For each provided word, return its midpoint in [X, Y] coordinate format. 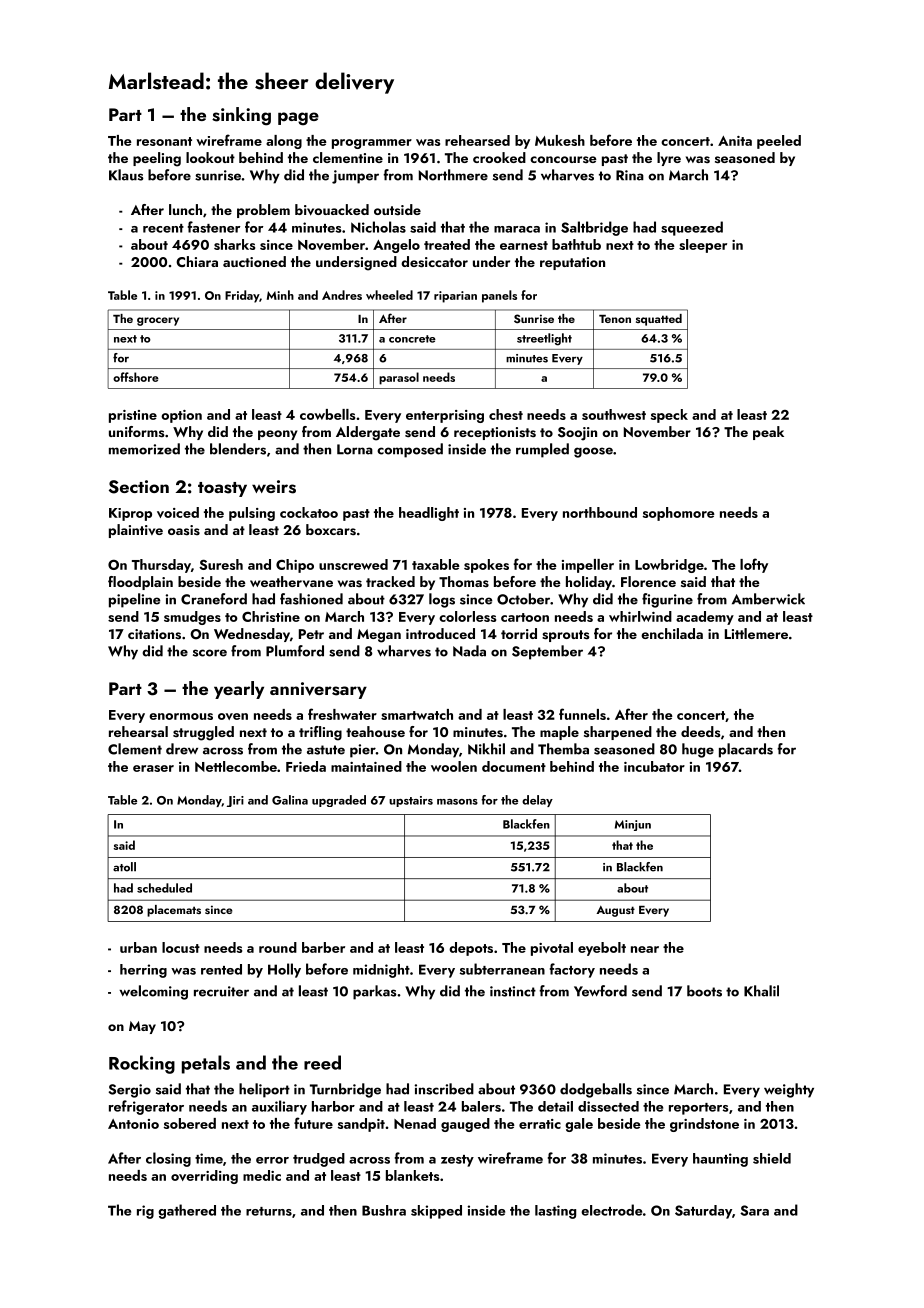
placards [746, 750]
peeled [779, 142]
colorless [467, 616]
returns [269, 1211]
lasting [555, 1212]
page [298, 119]
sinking [241, 116]
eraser [153, 768]
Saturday [703, 1212]
